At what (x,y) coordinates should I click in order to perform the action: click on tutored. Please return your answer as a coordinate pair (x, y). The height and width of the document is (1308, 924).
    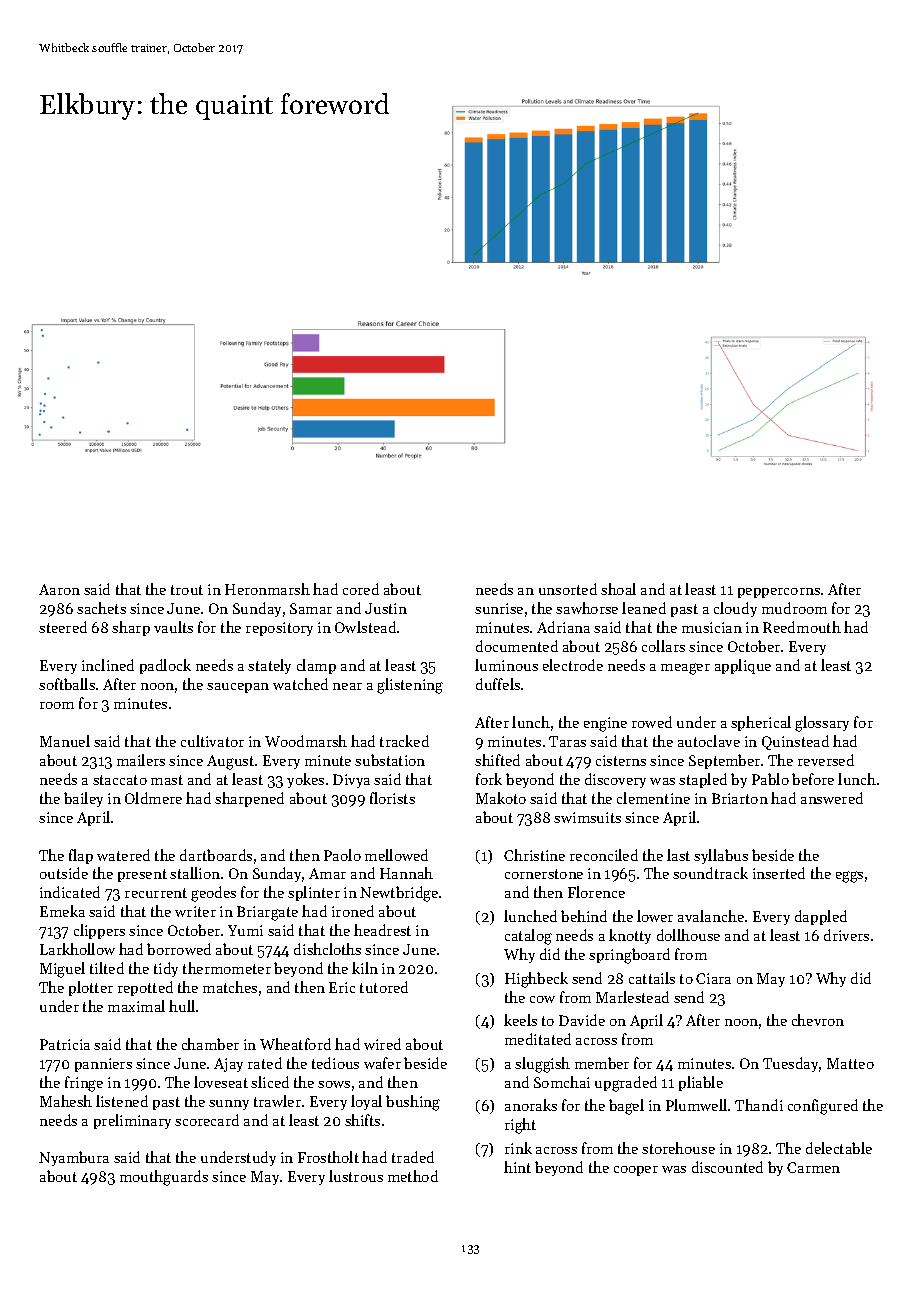
    Looking at the image, I should click on (384, 987).
